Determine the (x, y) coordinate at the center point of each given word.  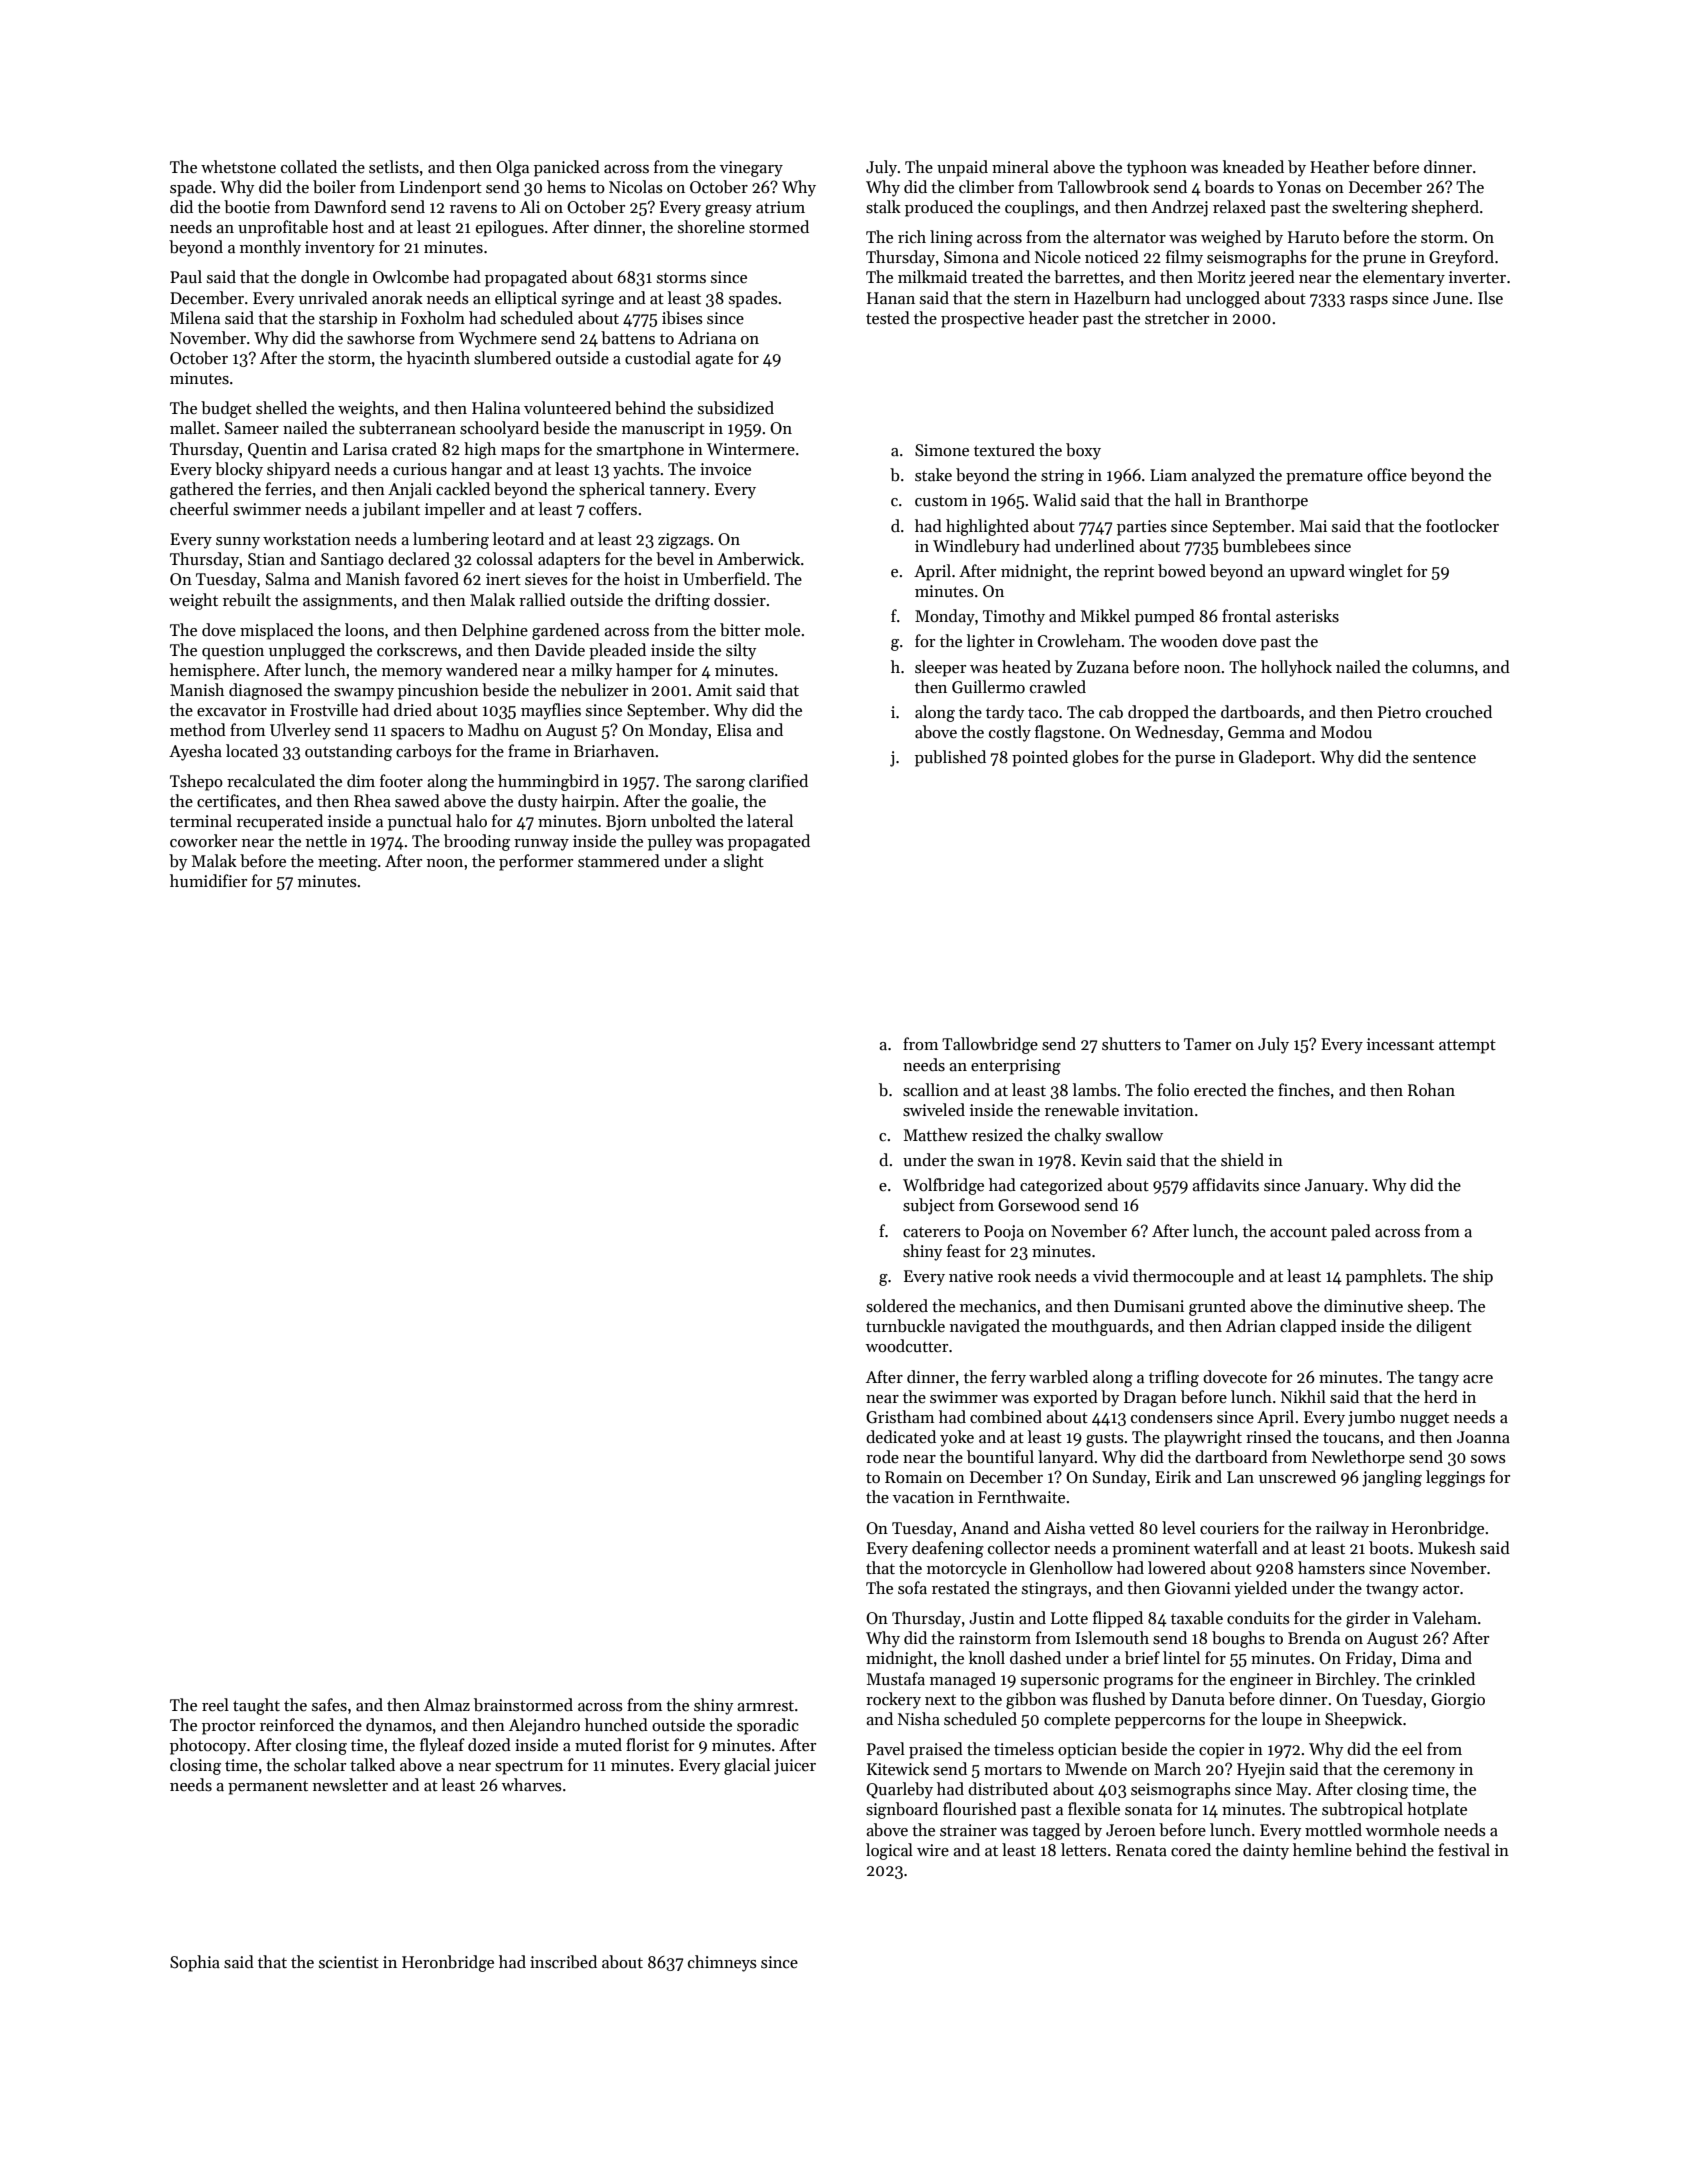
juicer (795, 1767)
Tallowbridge (990, 1045)
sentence (1444, 758)
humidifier (208, 881)
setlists (394, 167)
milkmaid (932, 277)
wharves (531, 1785)
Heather (1339, 167)
